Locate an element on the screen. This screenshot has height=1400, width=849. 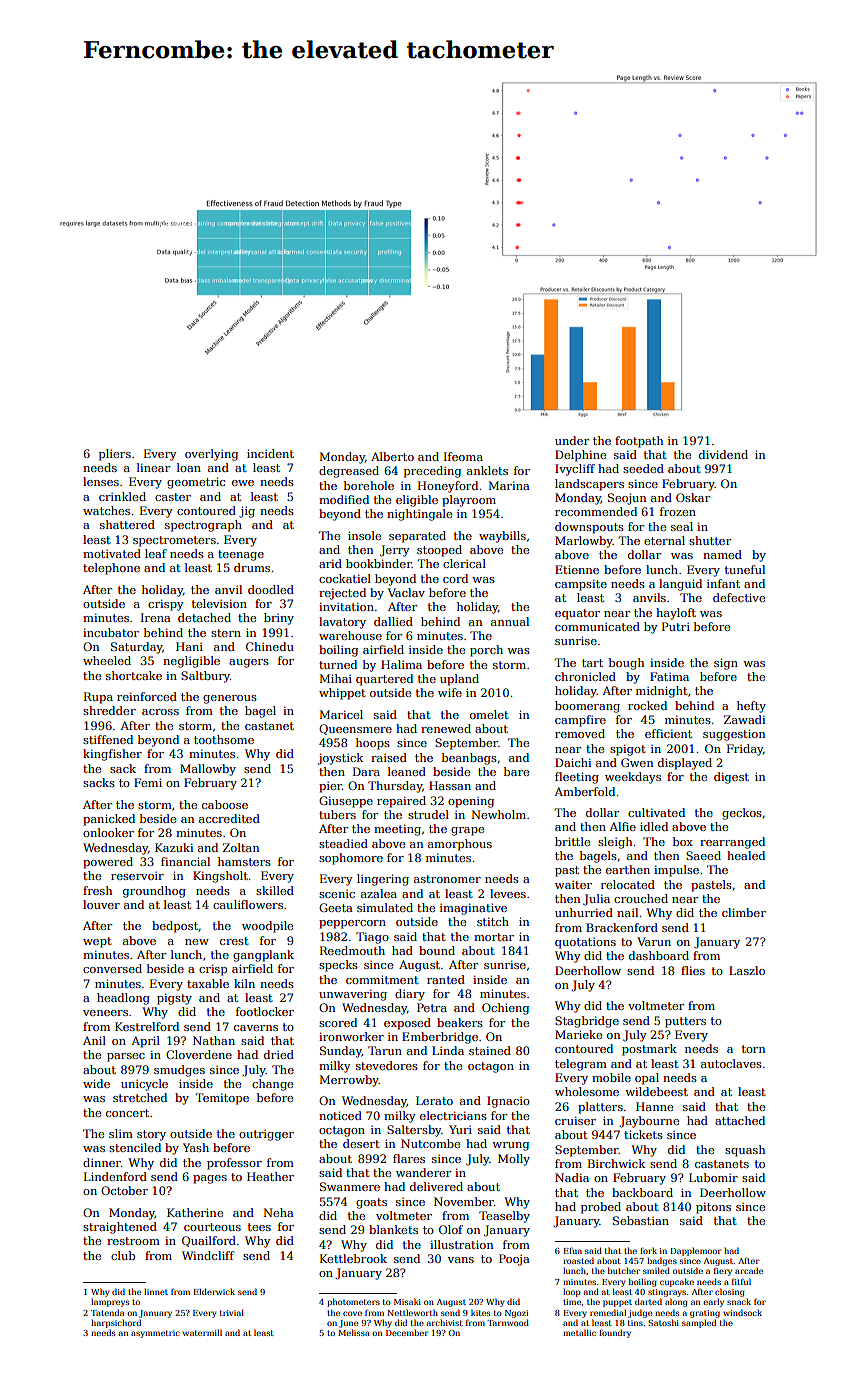
archivist is located at coordinates (444, 1322).
